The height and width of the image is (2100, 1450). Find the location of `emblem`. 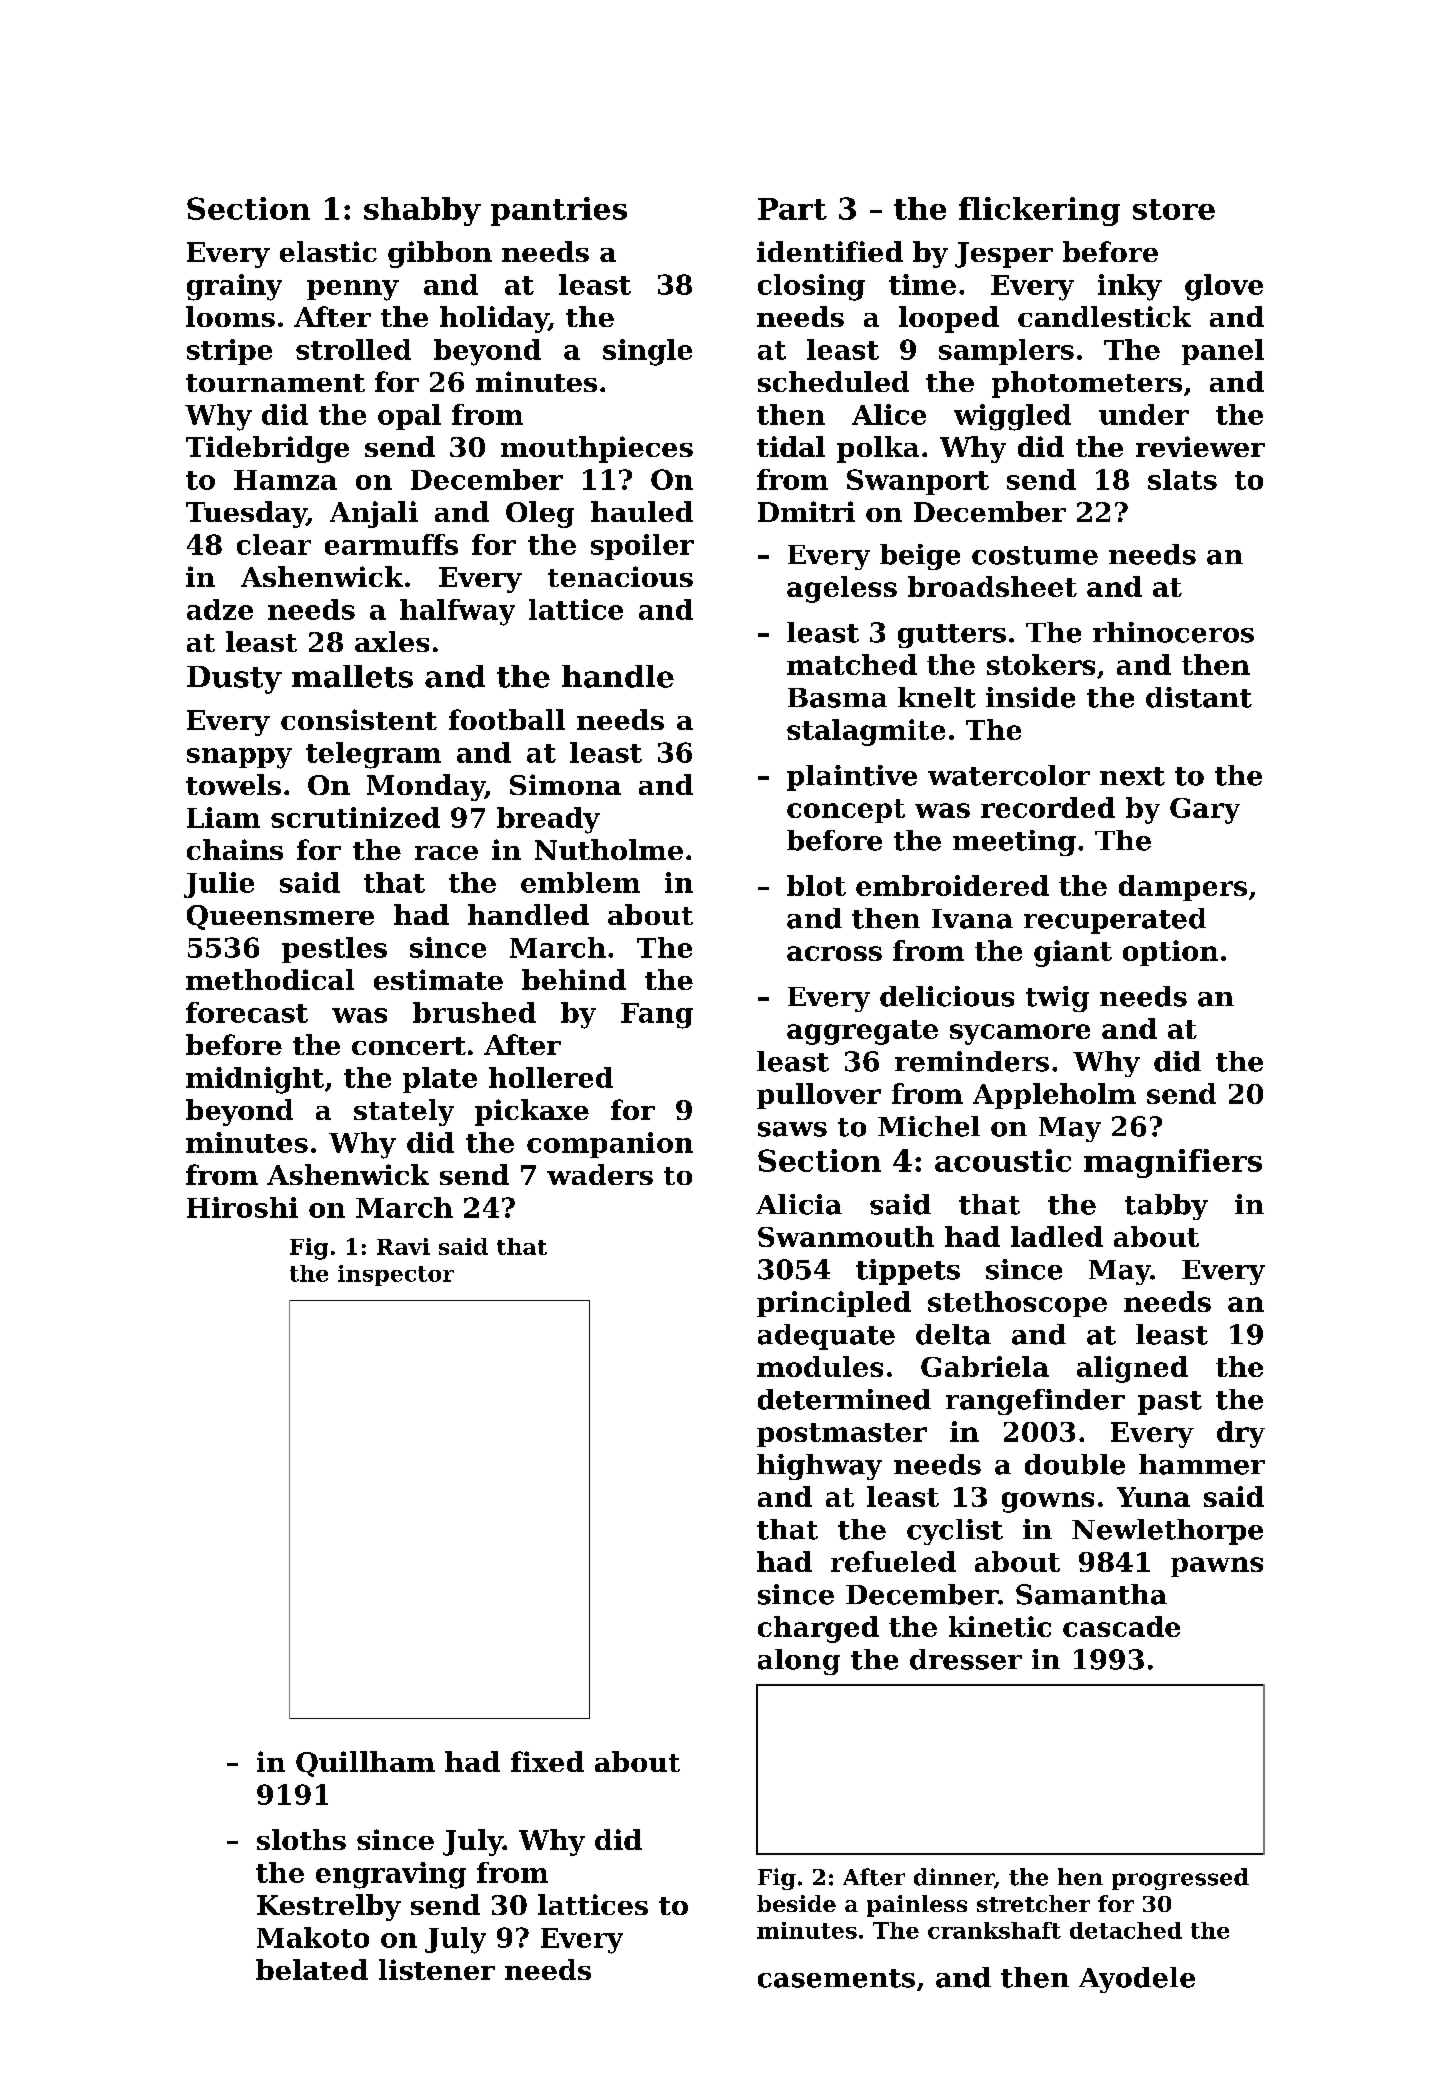

emblem is located at coordinates (580, 882).
